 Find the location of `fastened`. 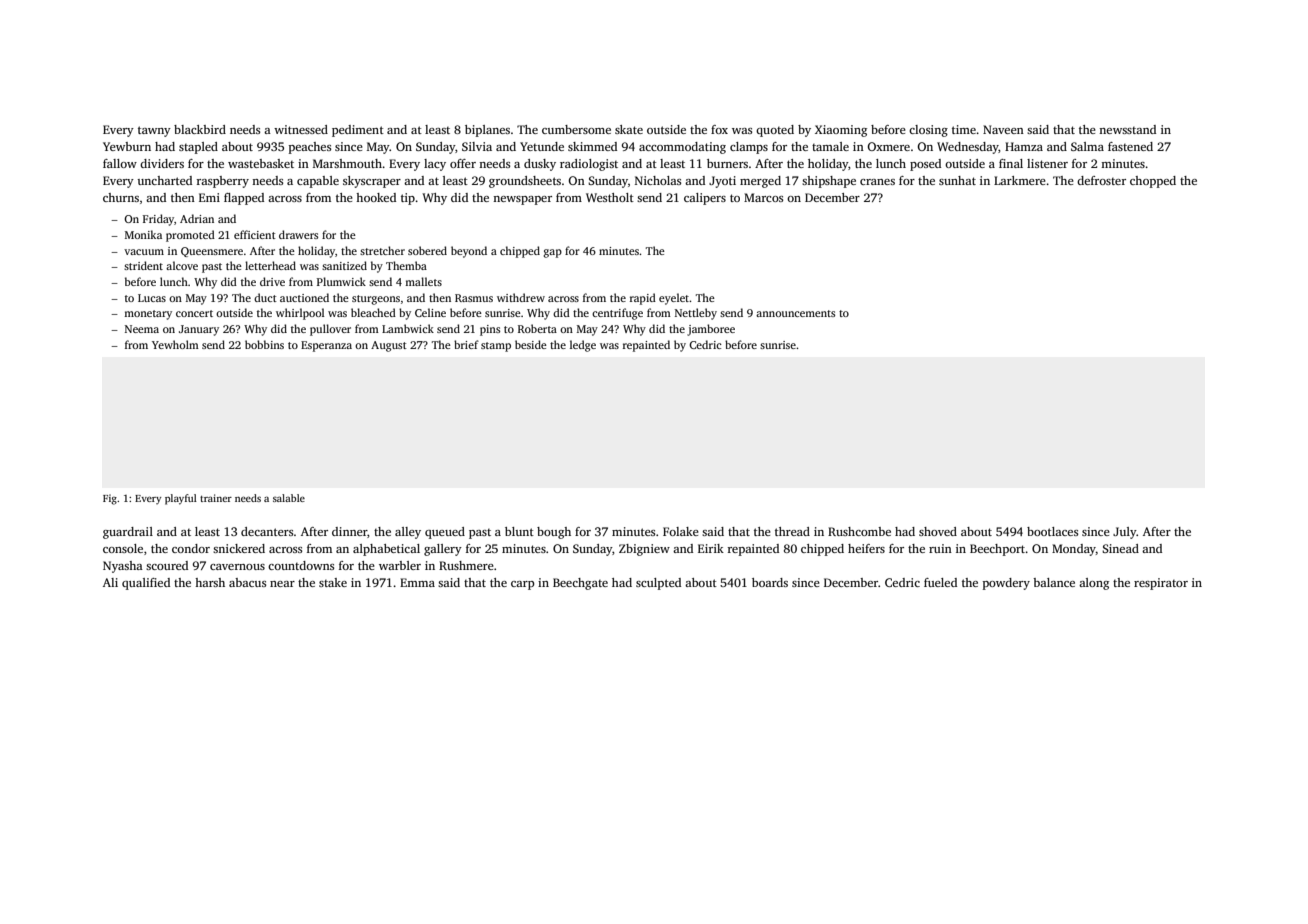

fastened is located at coordinates (1130, 146).
